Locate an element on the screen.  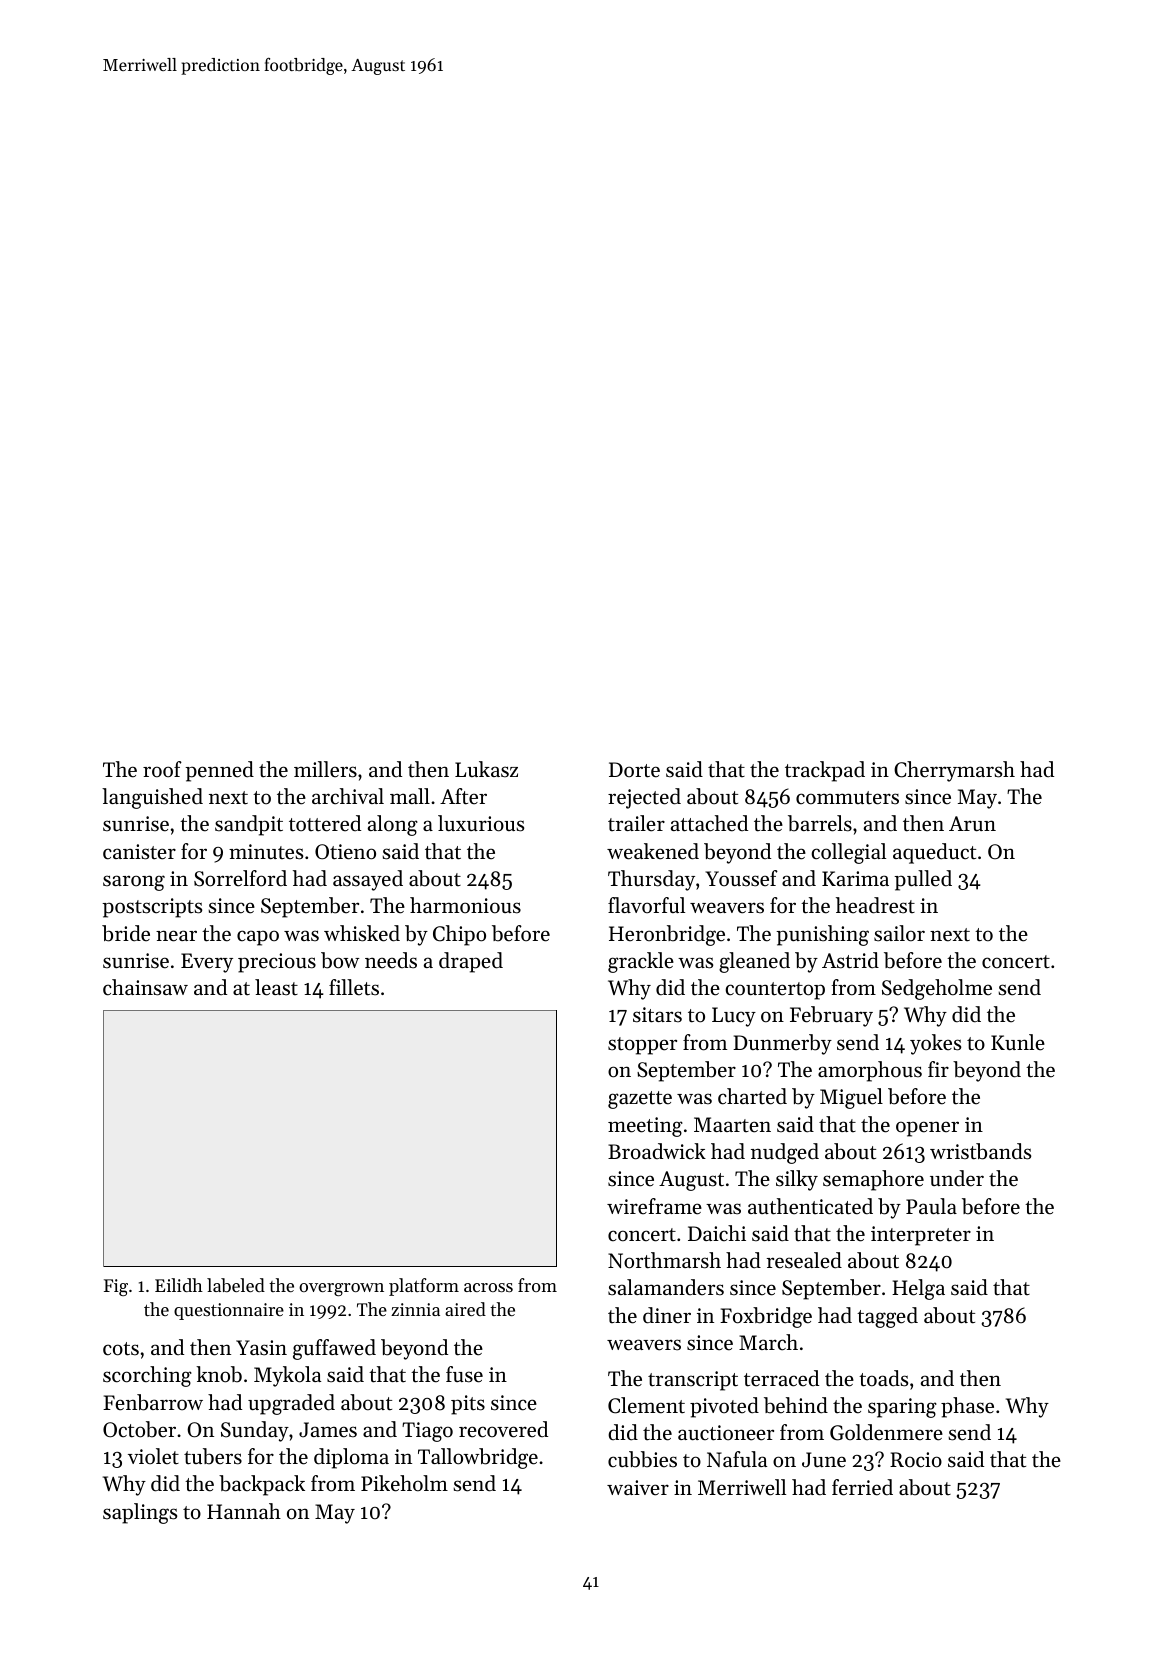
Pikeholm is located at coordinates (404, 1483).
